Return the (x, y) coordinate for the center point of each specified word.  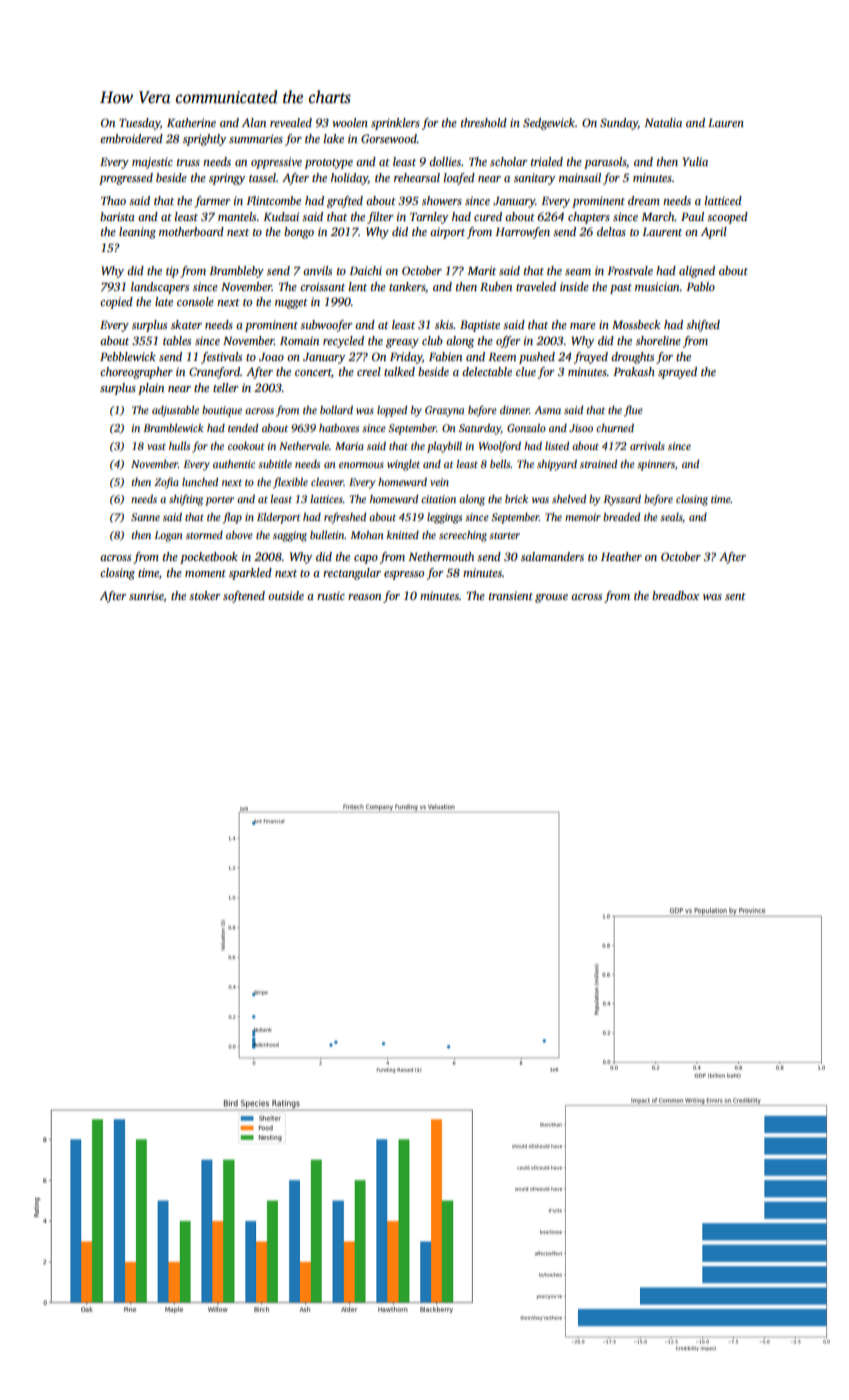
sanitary (534, 179)
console (195, 301)
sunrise (146, 596)
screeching (463, 536)
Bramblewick (173, 428)
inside (574, 286)
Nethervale (304, 446)
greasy (402, 343)
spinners (656, 465)
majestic (152, 163)
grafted (345, 202)
